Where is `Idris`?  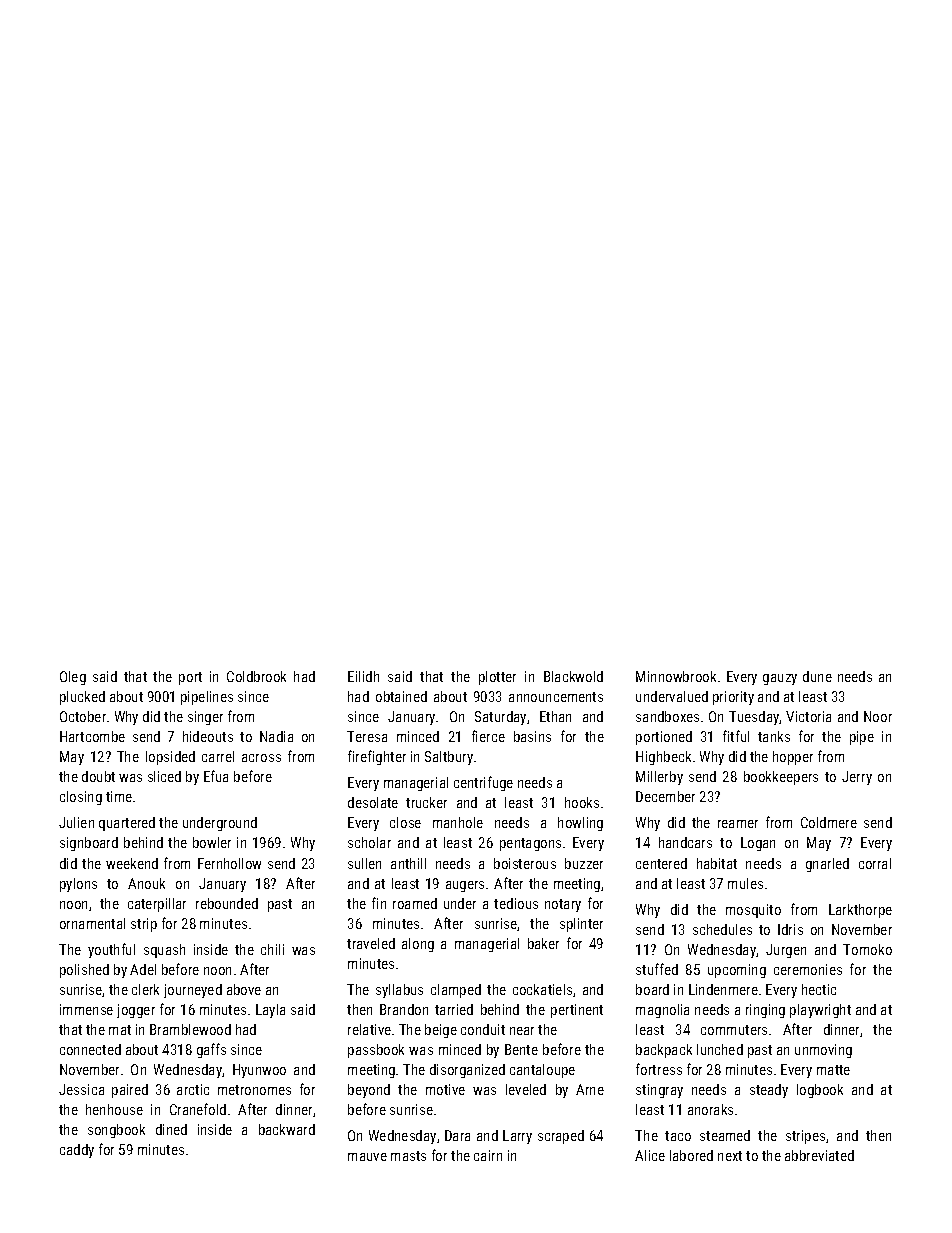
Idris is located at coordinates (790, 929).
